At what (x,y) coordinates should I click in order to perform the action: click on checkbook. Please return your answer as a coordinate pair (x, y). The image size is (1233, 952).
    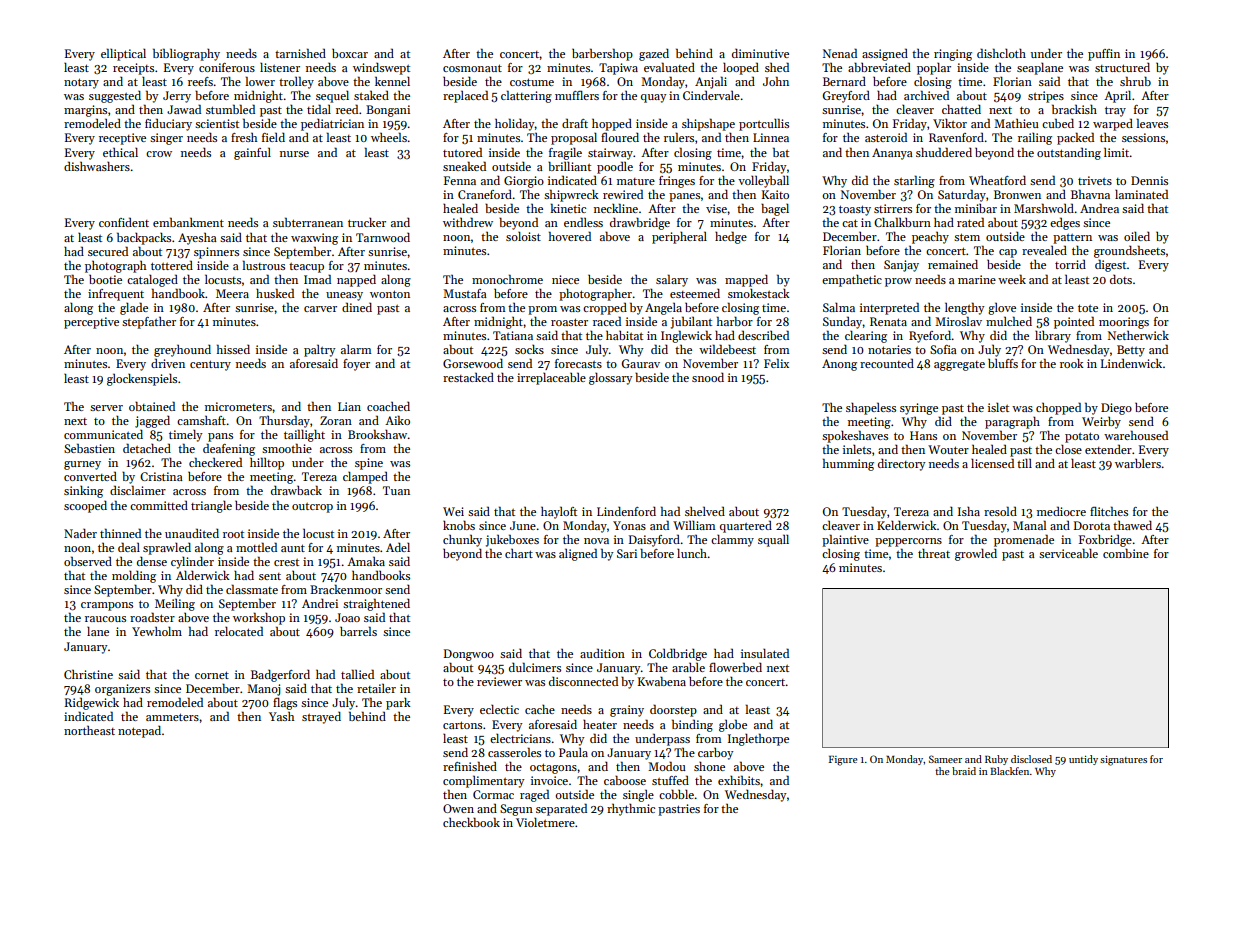
    Looking at the image, I should click on (471, 822).
